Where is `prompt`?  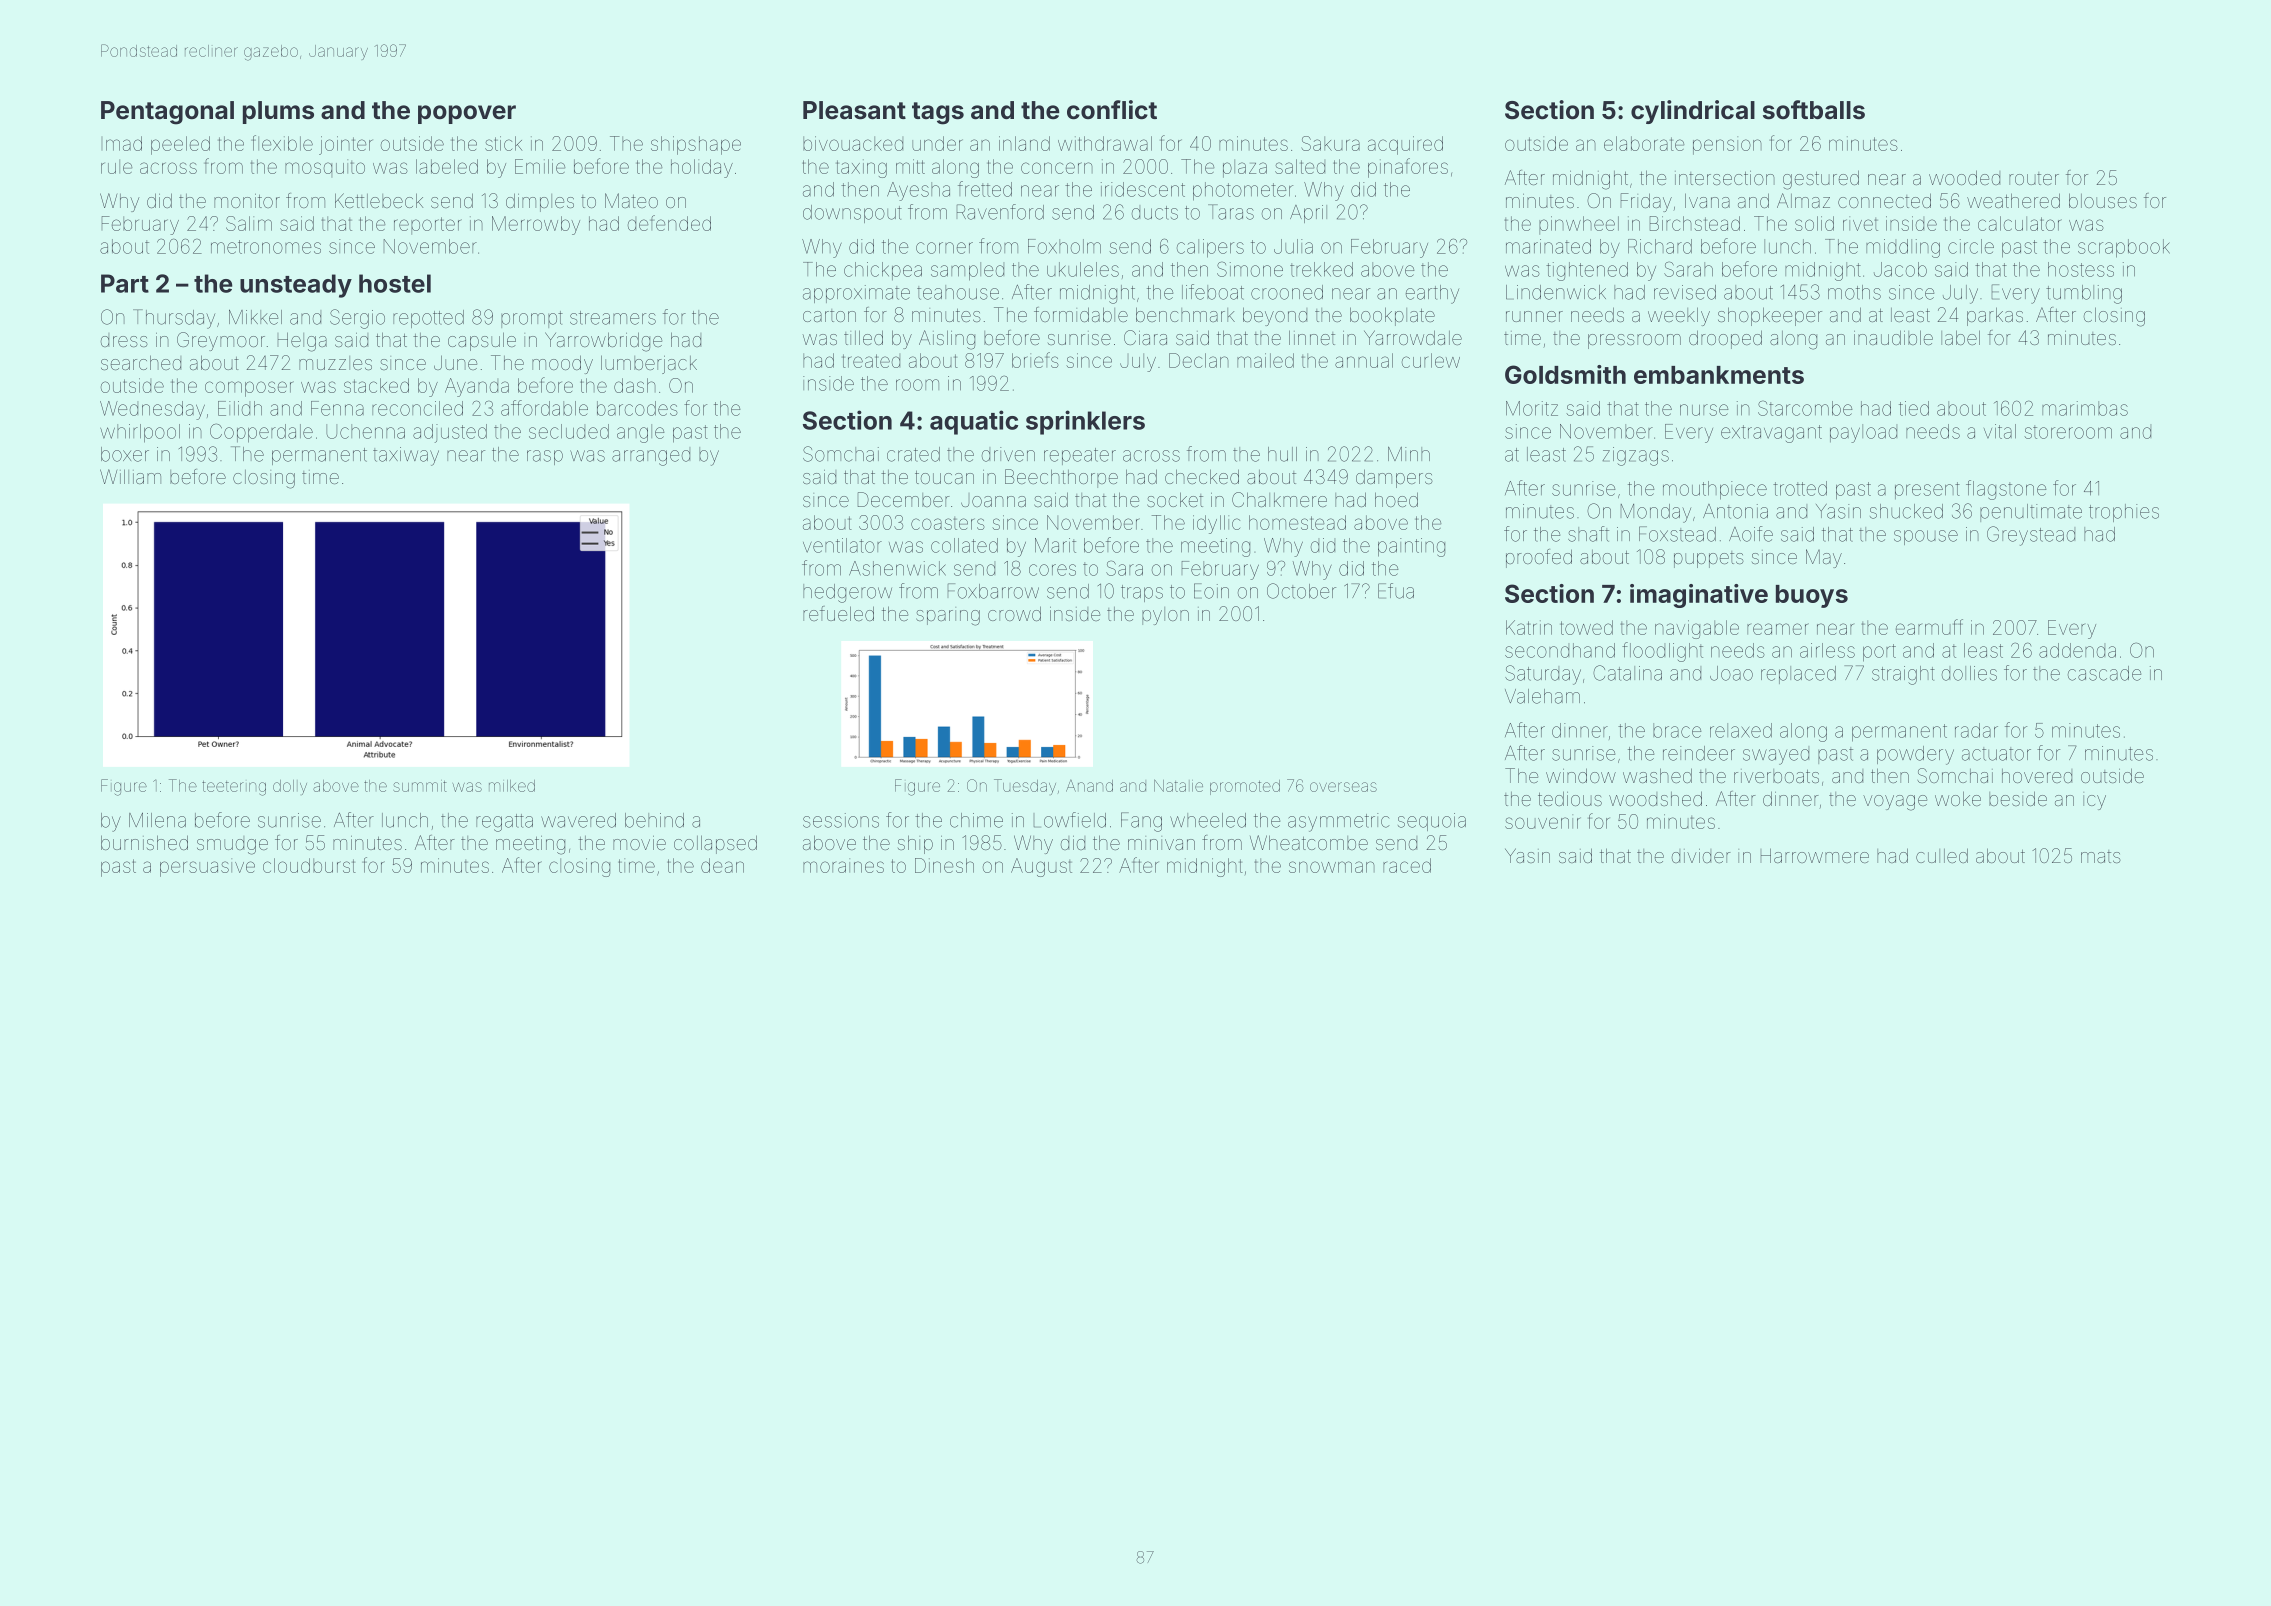 prompt is located at coordinates (532, 319).
